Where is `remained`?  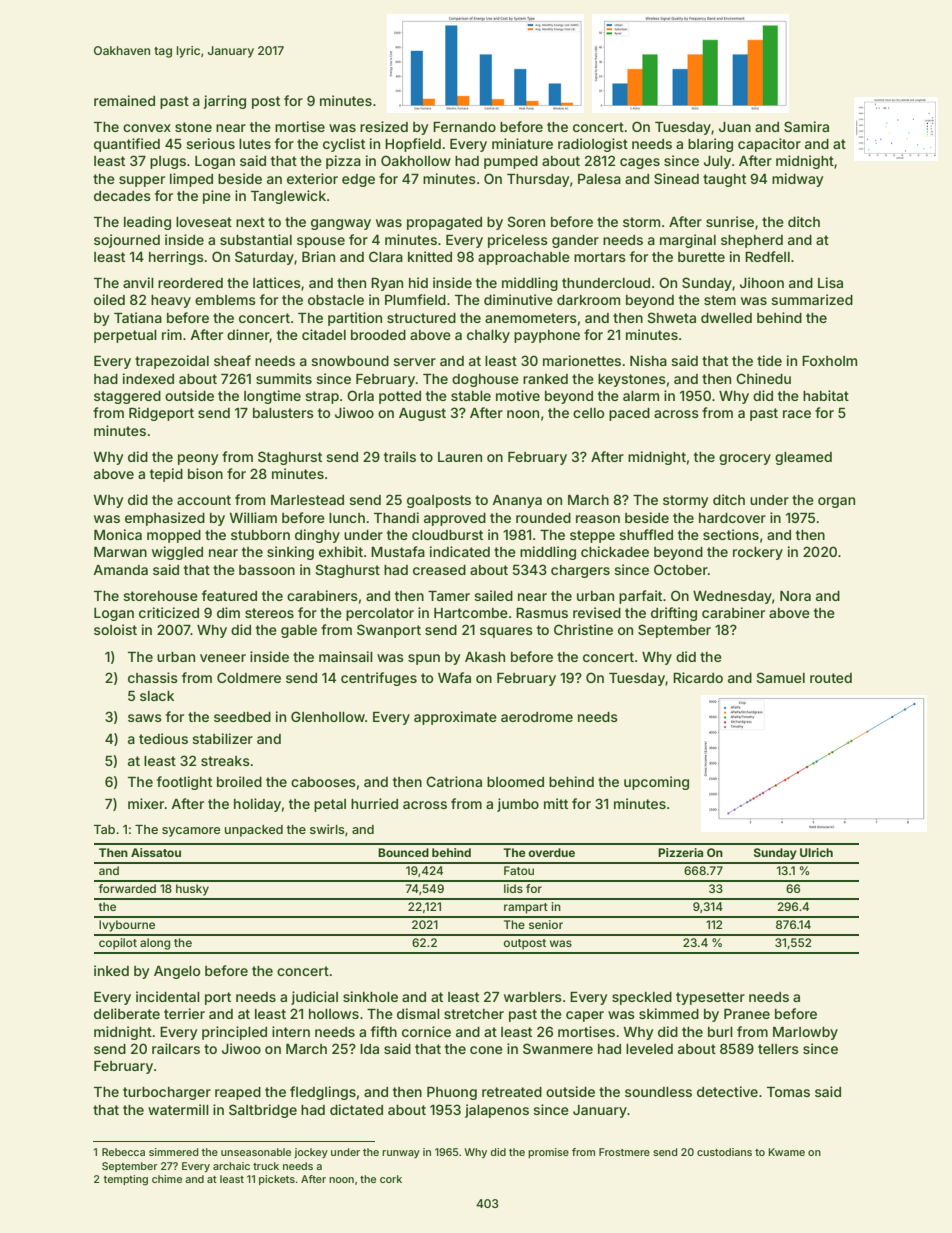 remained is located at coordinates (124, 100).
